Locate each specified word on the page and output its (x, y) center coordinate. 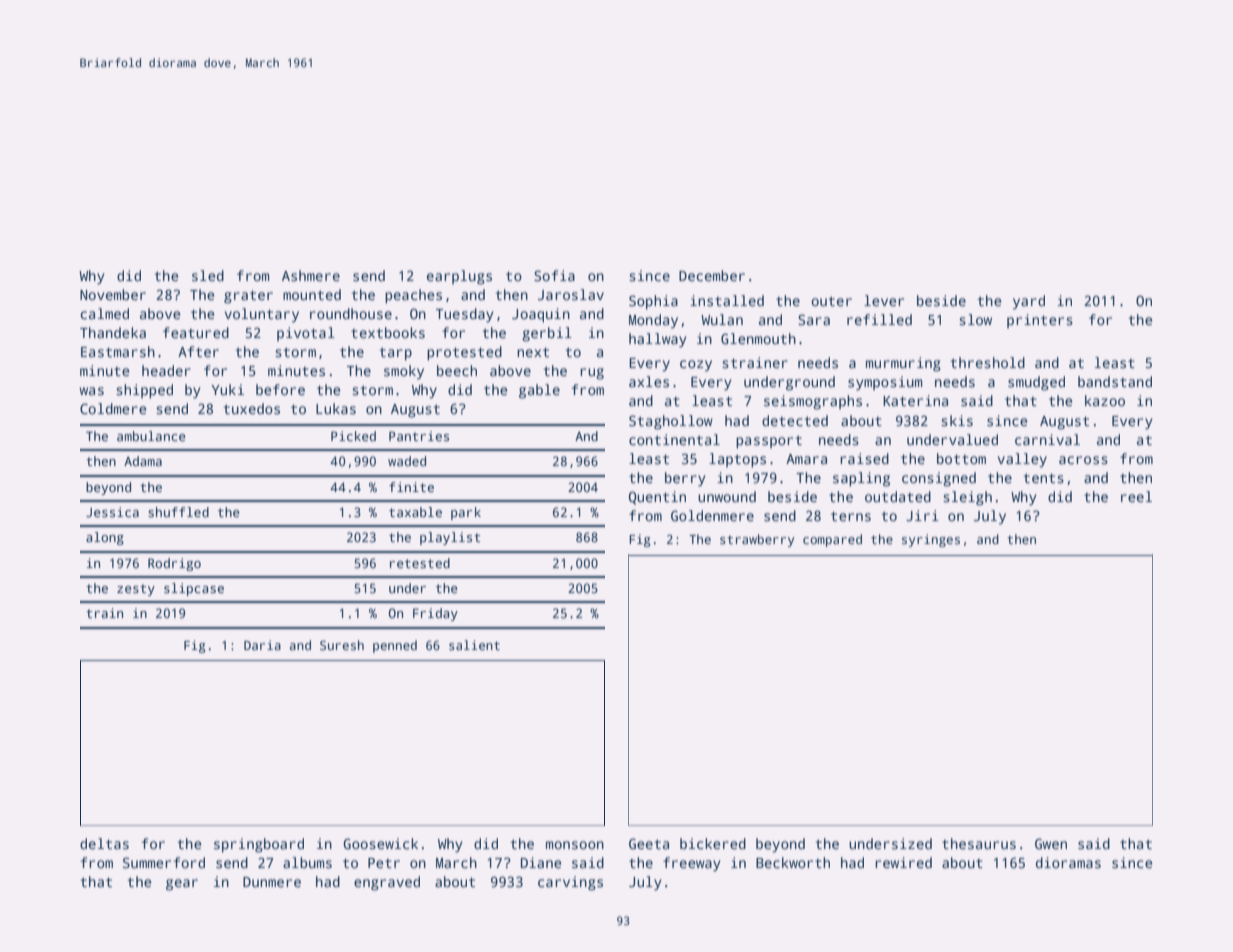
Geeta (649, 843)
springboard (259, 845)
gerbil (547, 334)
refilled (879, 319)
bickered (713, 843)
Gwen (1051, 843)
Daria (262, 645)
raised (864, 458)
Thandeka (113, 332)
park (466, 513)
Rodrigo (174, 564)
